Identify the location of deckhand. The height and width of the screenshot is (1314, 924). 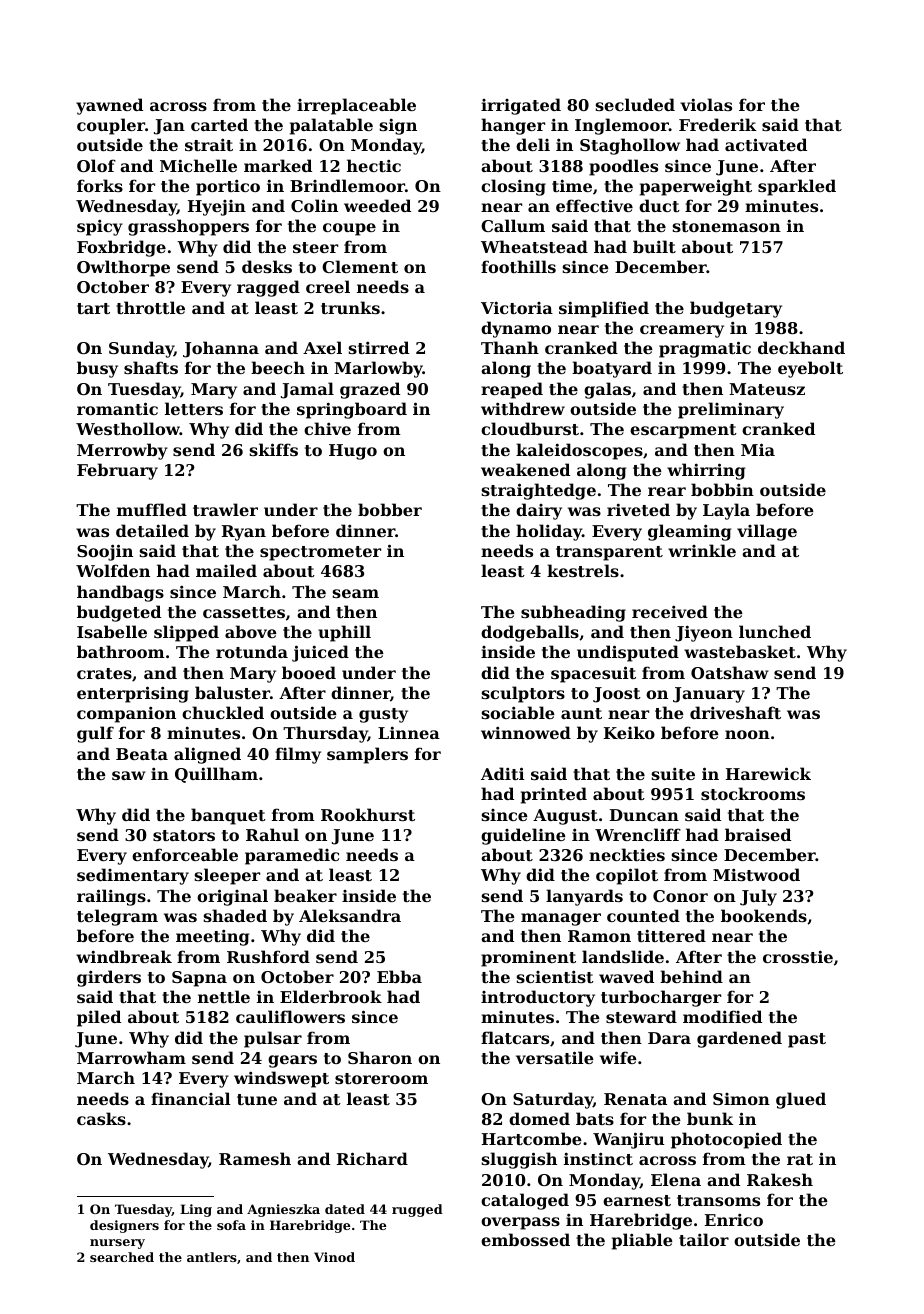
(801, 347).
